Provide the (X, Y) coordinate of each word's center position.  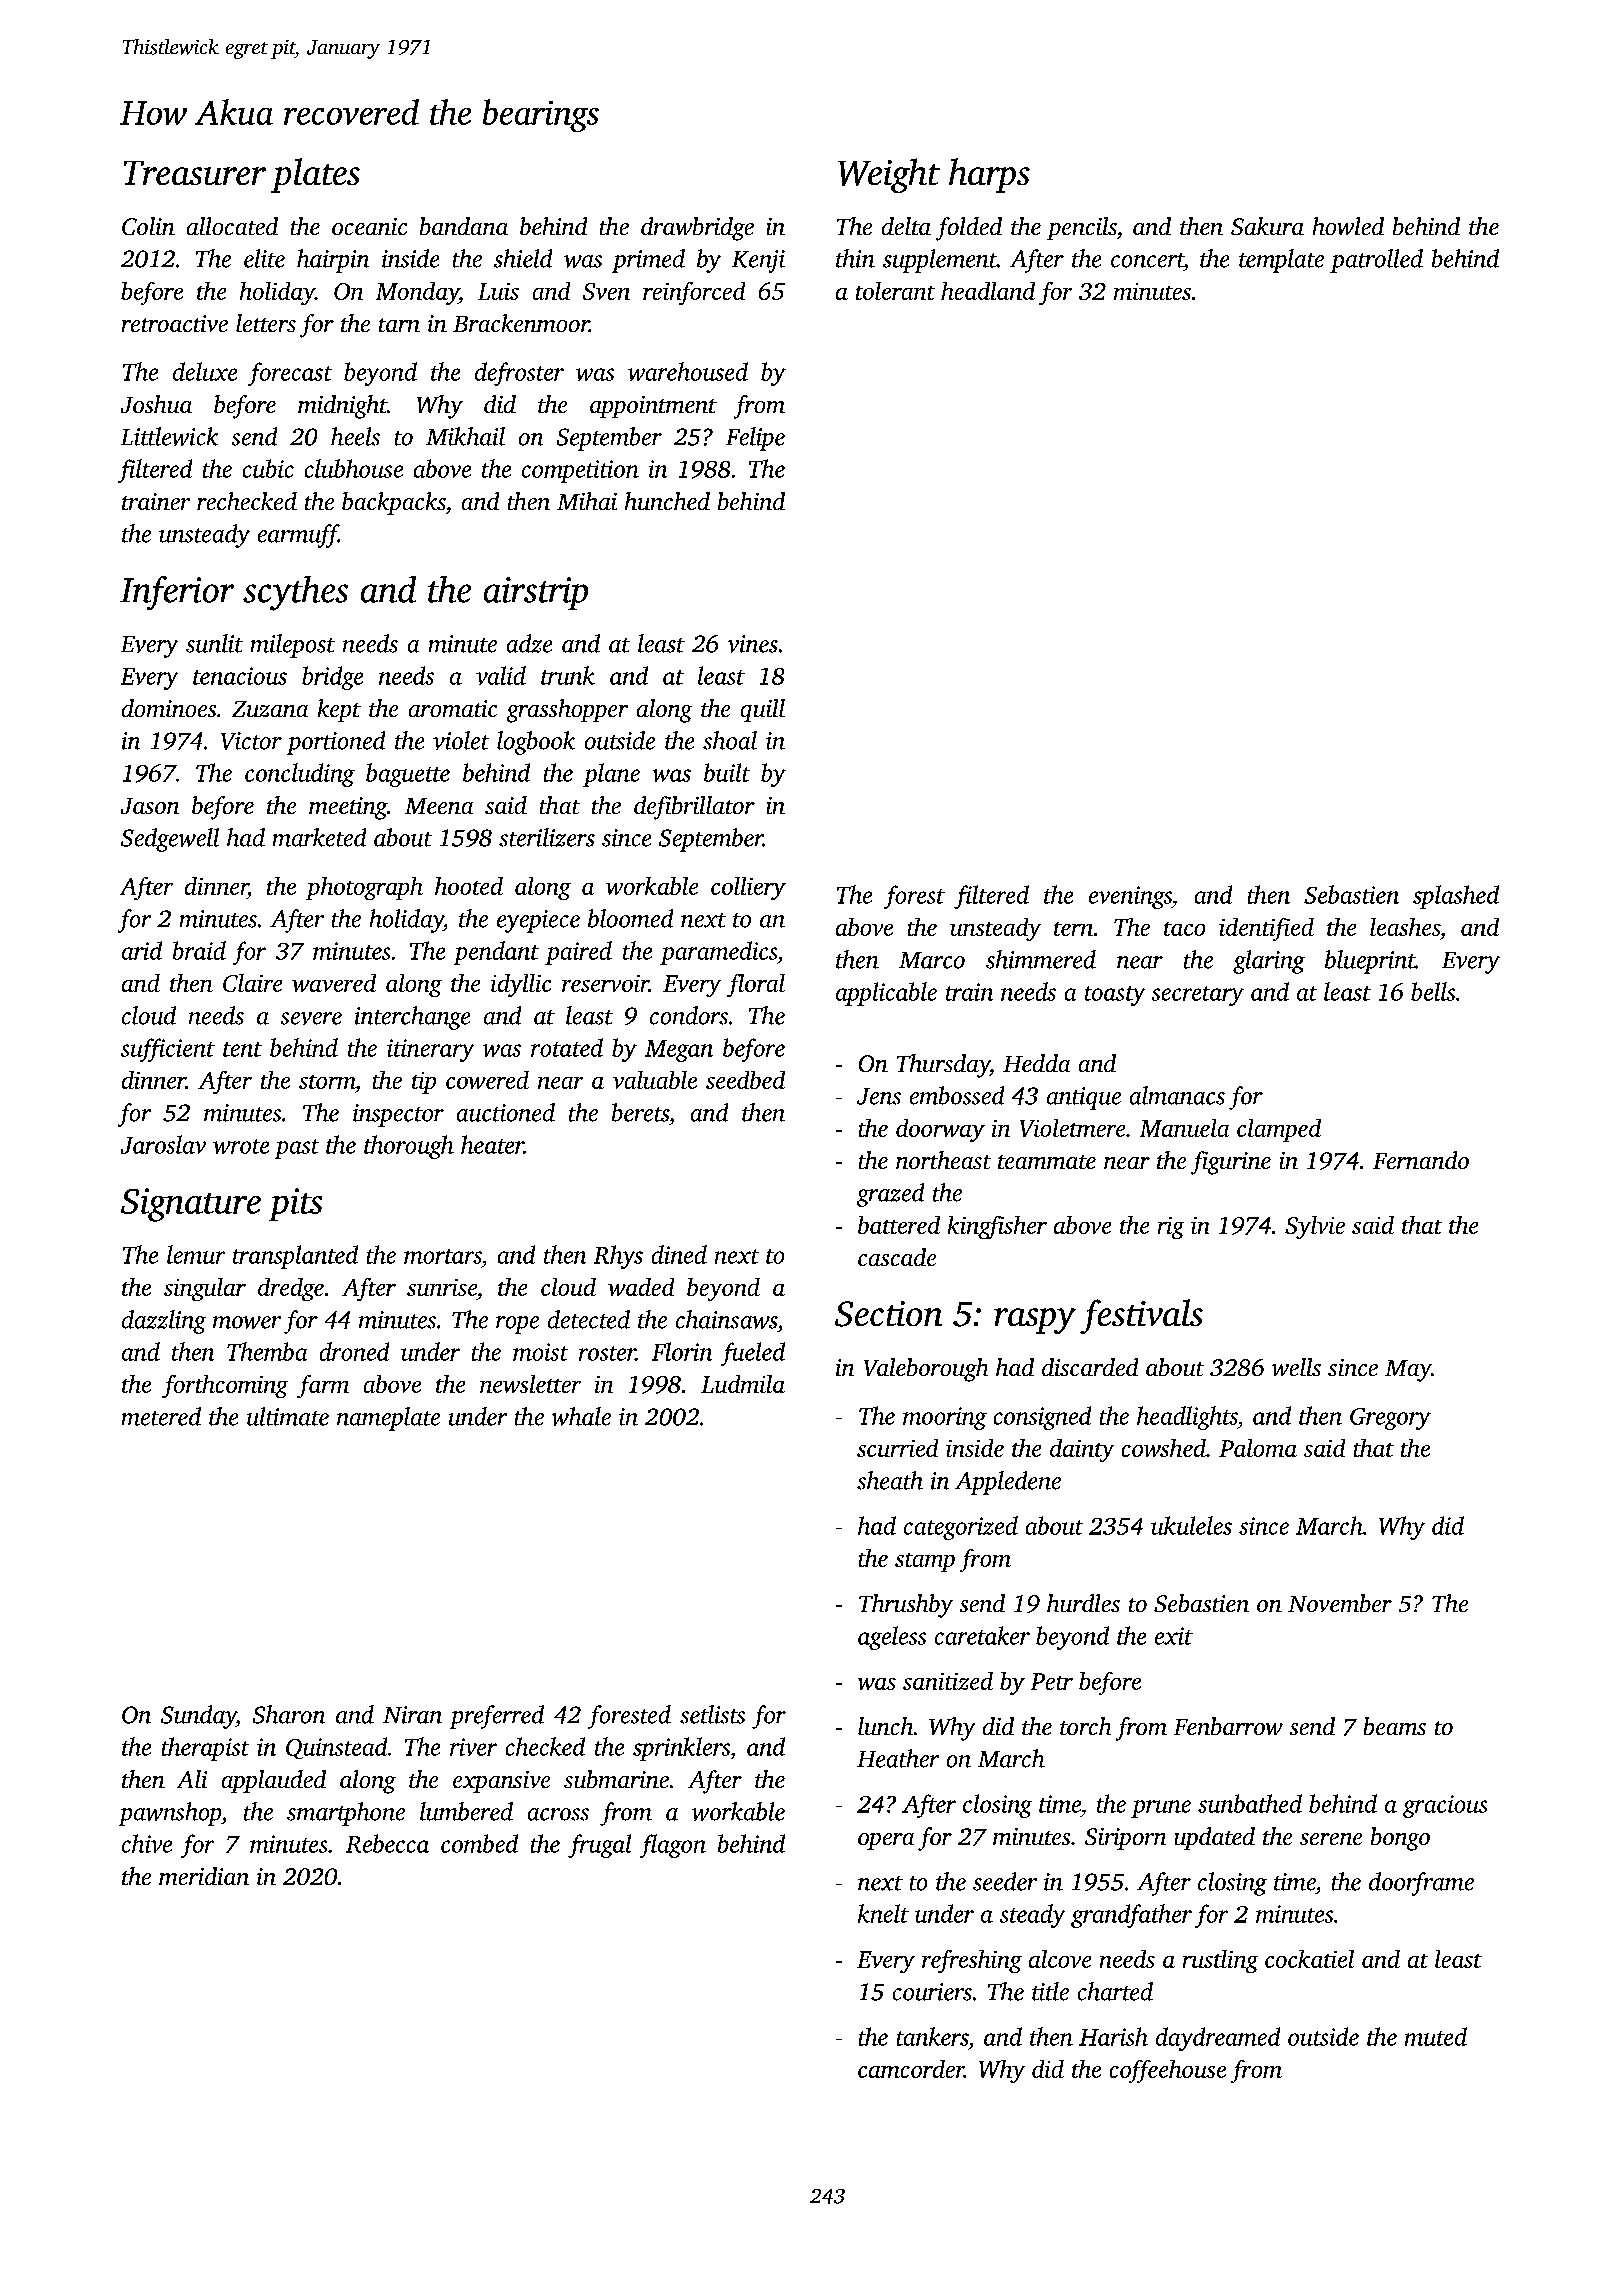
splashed (1456, 897)
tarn (399, 325)
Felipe (755, 439)
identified (1266, 929)
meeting (348, 808)
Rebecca (387, 1843)
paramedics (718, 953)
